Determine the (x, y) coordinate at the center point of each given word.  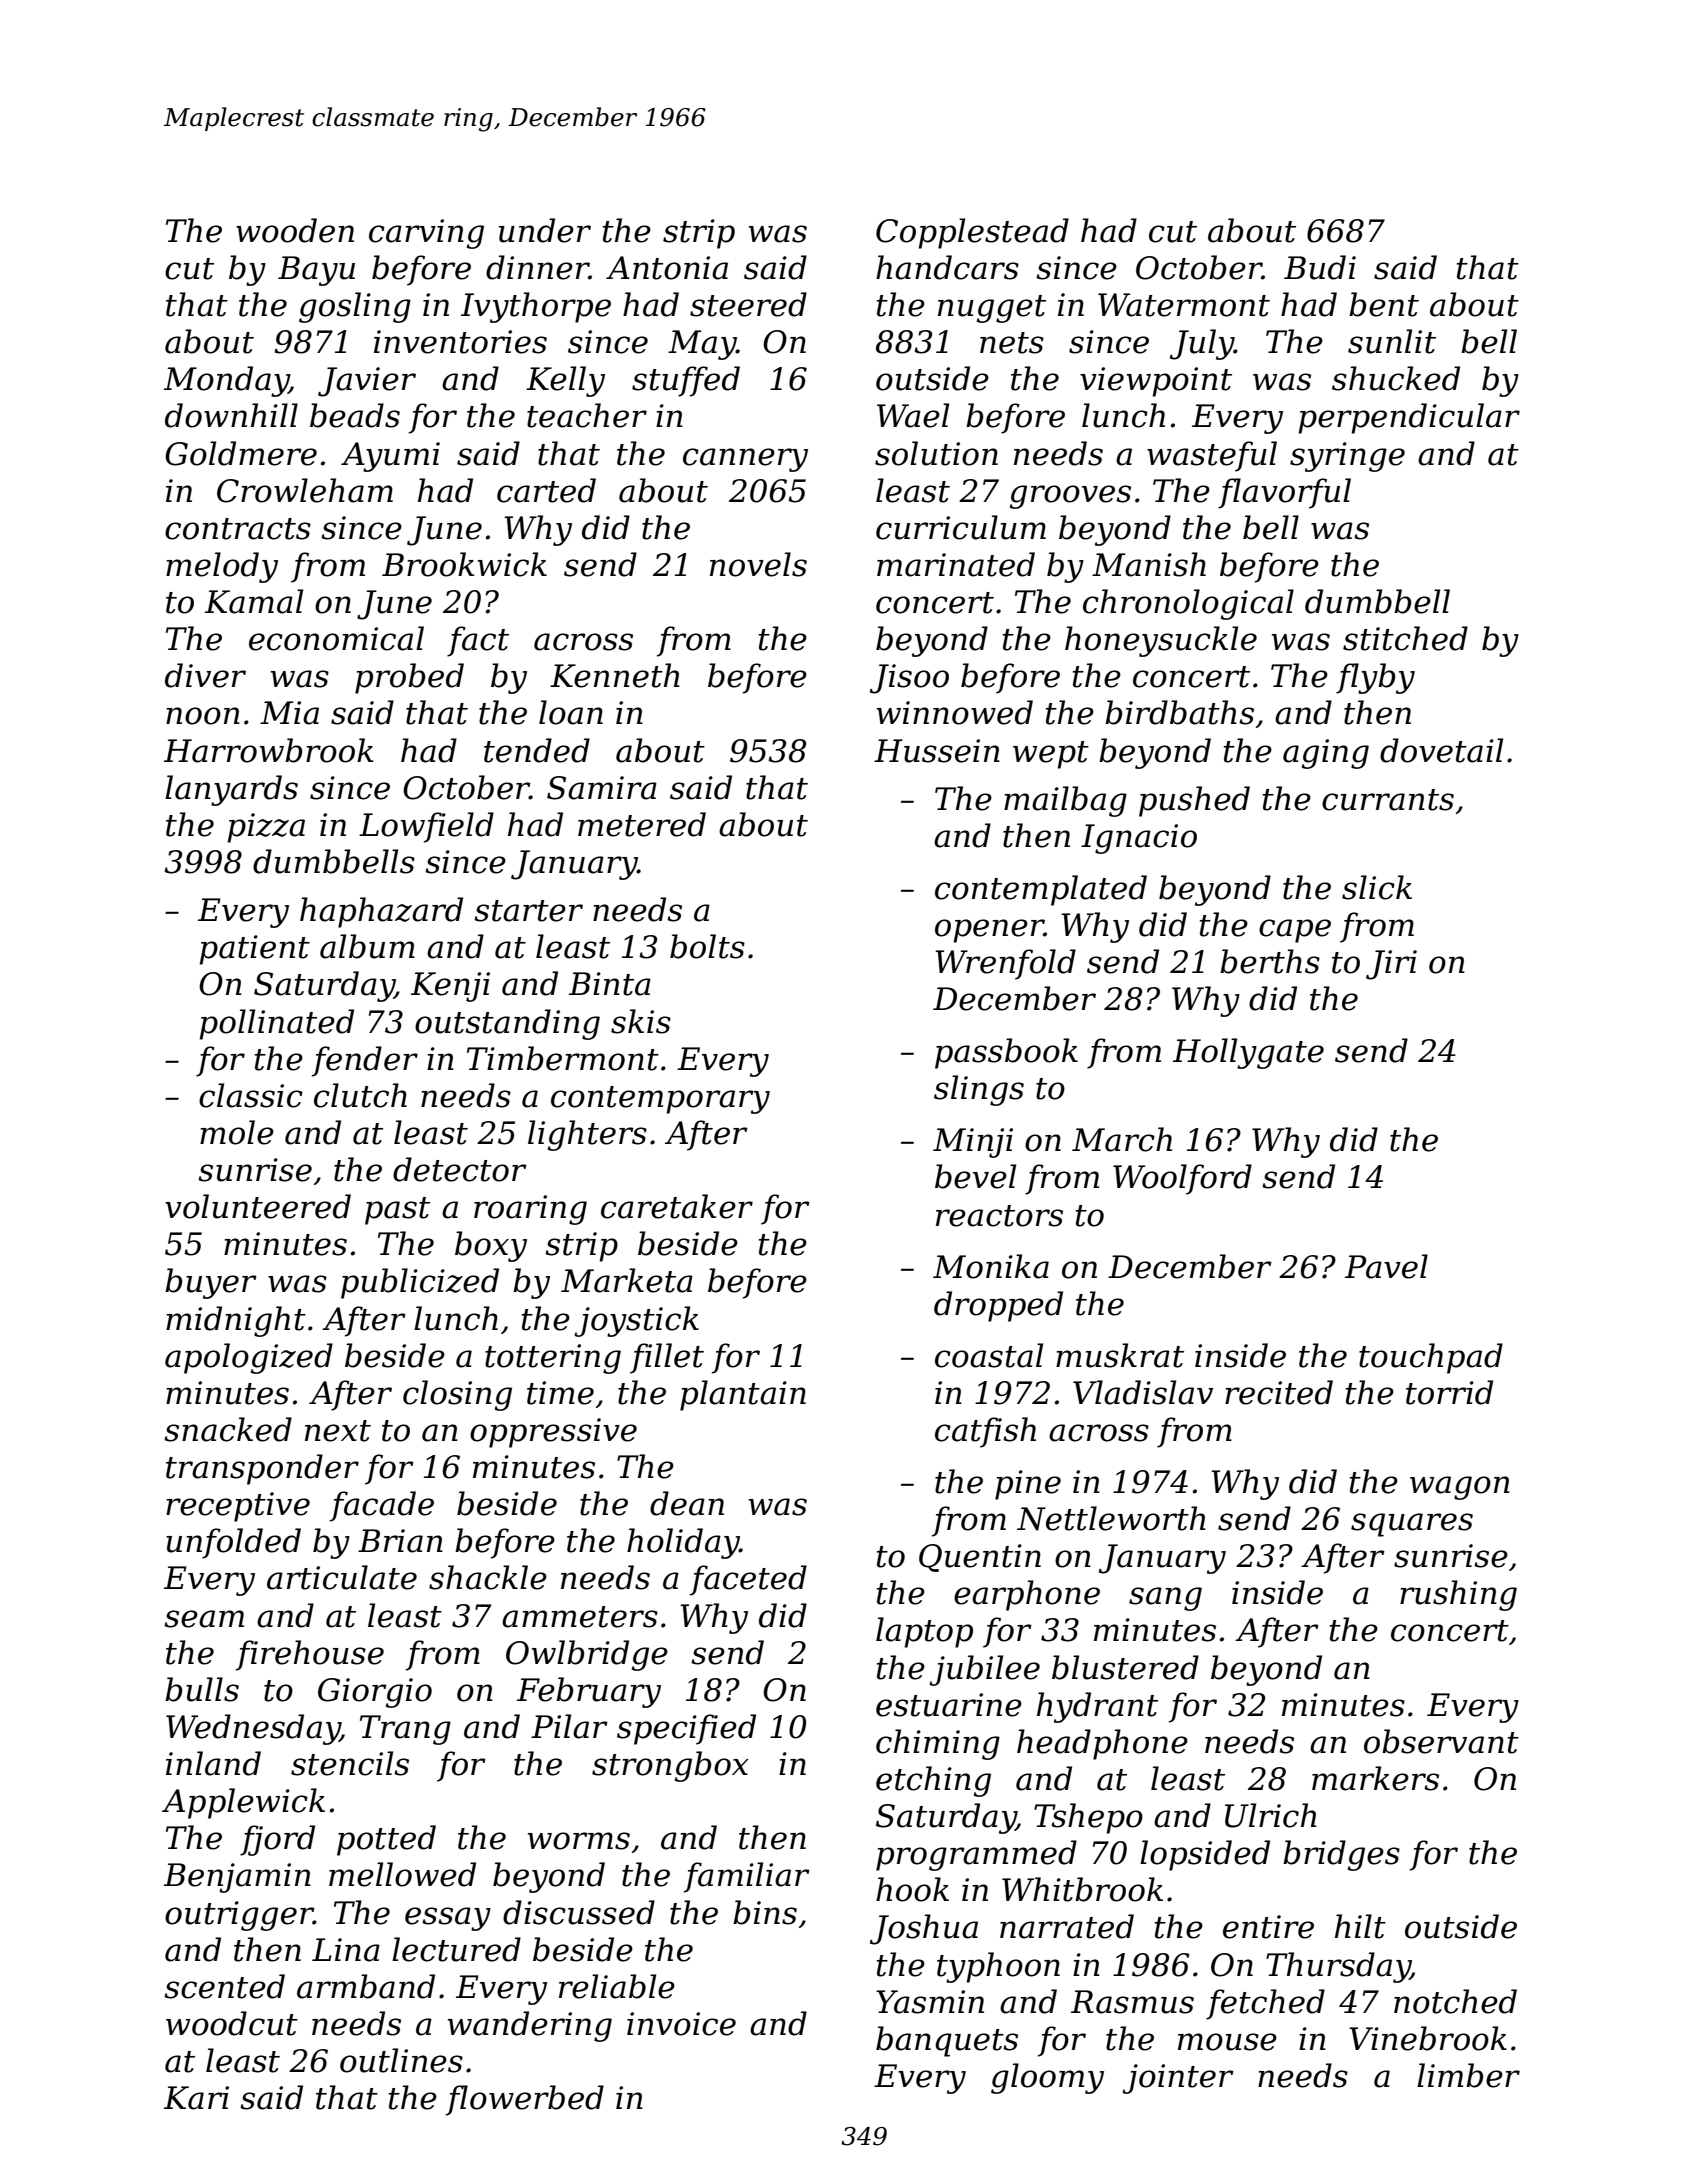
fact (478, 641)
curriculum (961, 527)
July (1202, 344)
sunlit (1392, 341)
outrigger (239, 1916)
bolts (707, 946)
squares (1412, 1525)
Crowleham (305, 490)
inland (213, 1763)
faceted (748, 1580)
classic (251, 1095)
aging (1326, 754)
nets (1012, 343)
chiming (938, 1744)
